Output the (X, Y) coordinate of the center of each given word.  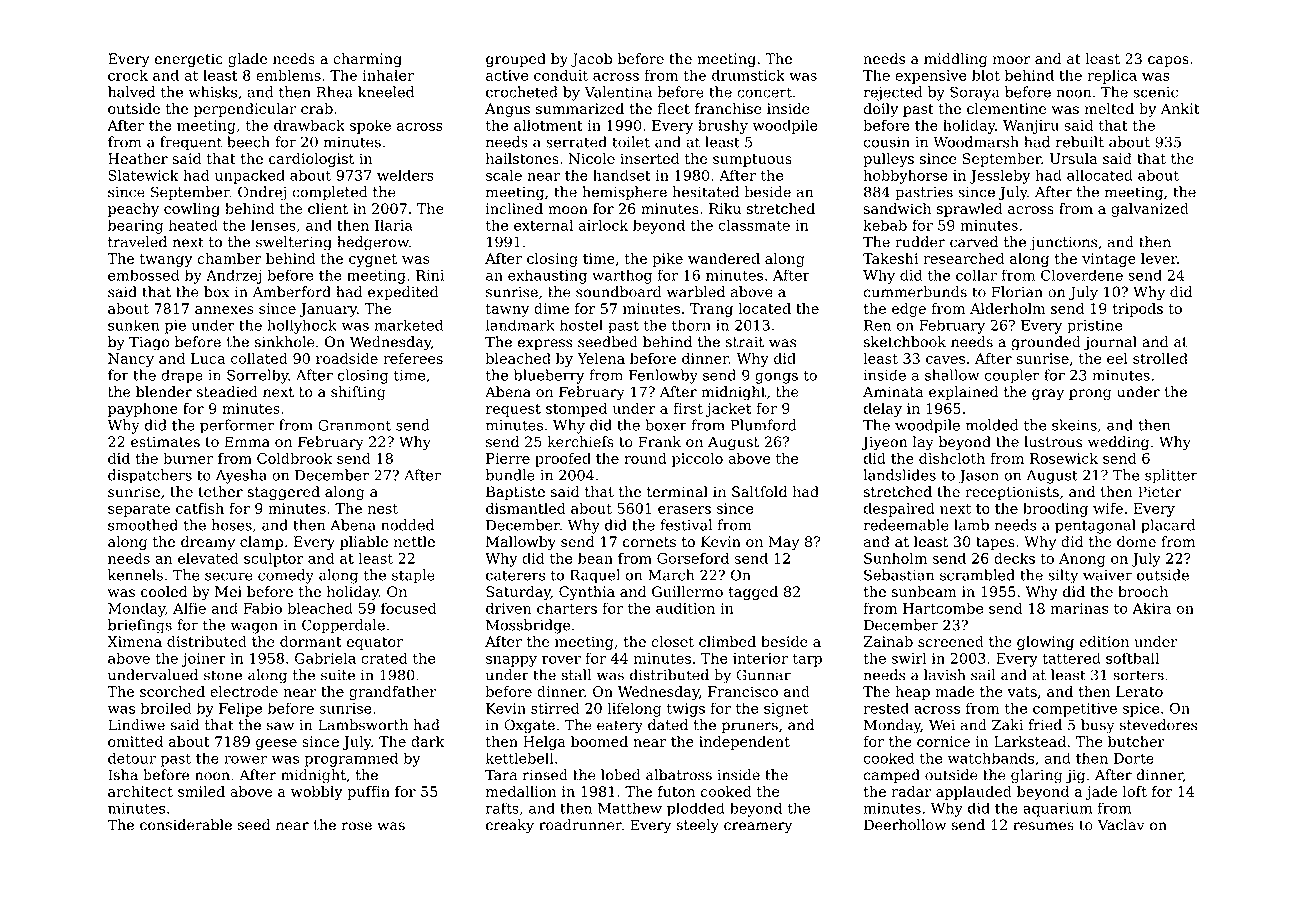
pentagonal (1095, 526)
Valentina (618, 92)
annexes (224, 310)
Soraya (975, 93)
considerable (186, 825)
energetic (189, 60)
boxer (666, 425)
